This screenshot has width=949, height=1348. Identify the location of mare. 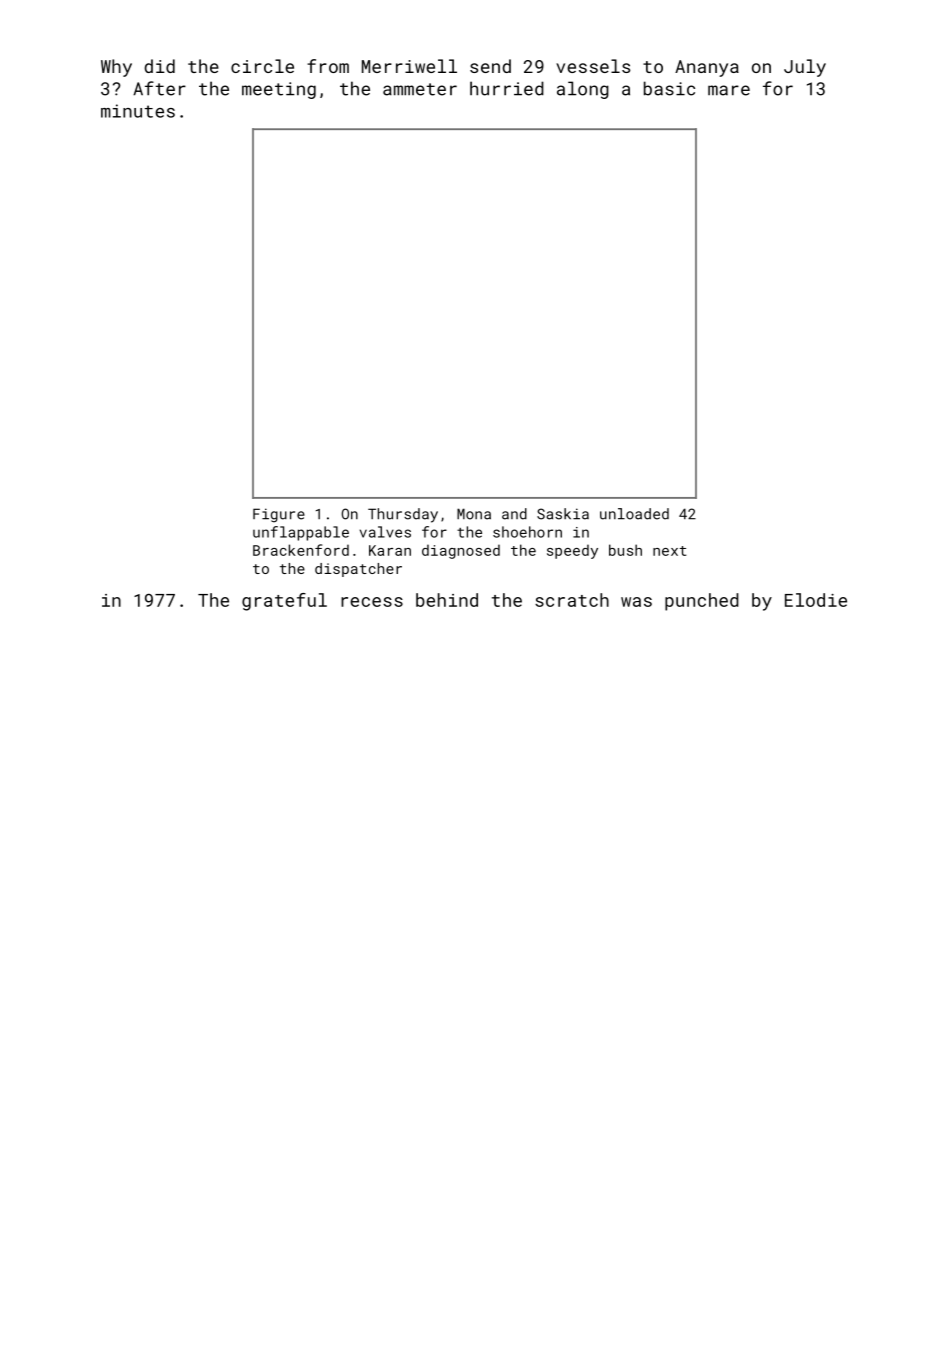
(729, 90).
